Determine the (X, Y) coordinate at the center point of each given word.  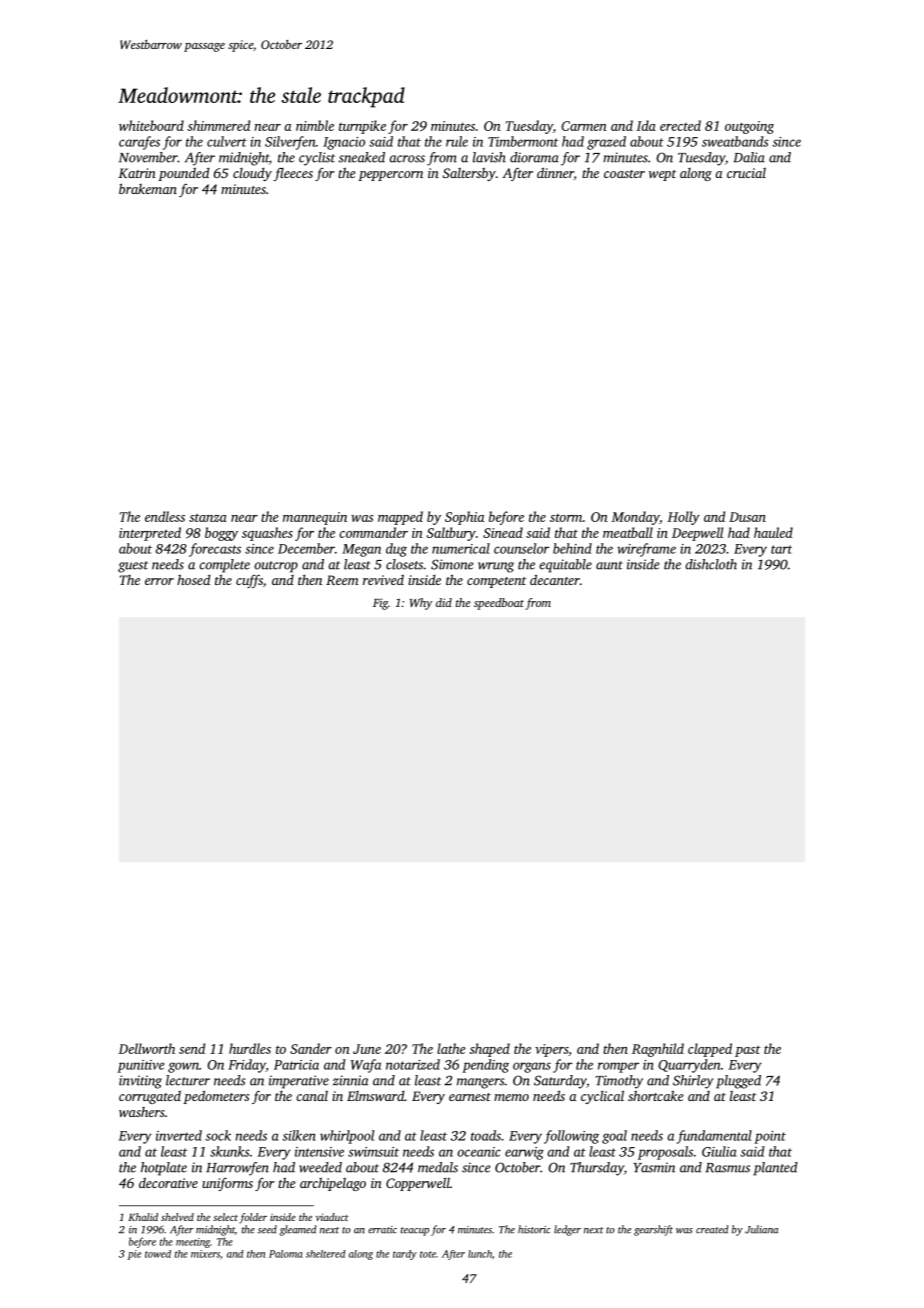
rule (457, 141)
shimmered (218, 125)
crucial (746, 173)
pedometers (216, 1097)
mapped (400, 518)
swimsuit (373, 1152)
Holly (683, 518)
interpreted (150, 534)
